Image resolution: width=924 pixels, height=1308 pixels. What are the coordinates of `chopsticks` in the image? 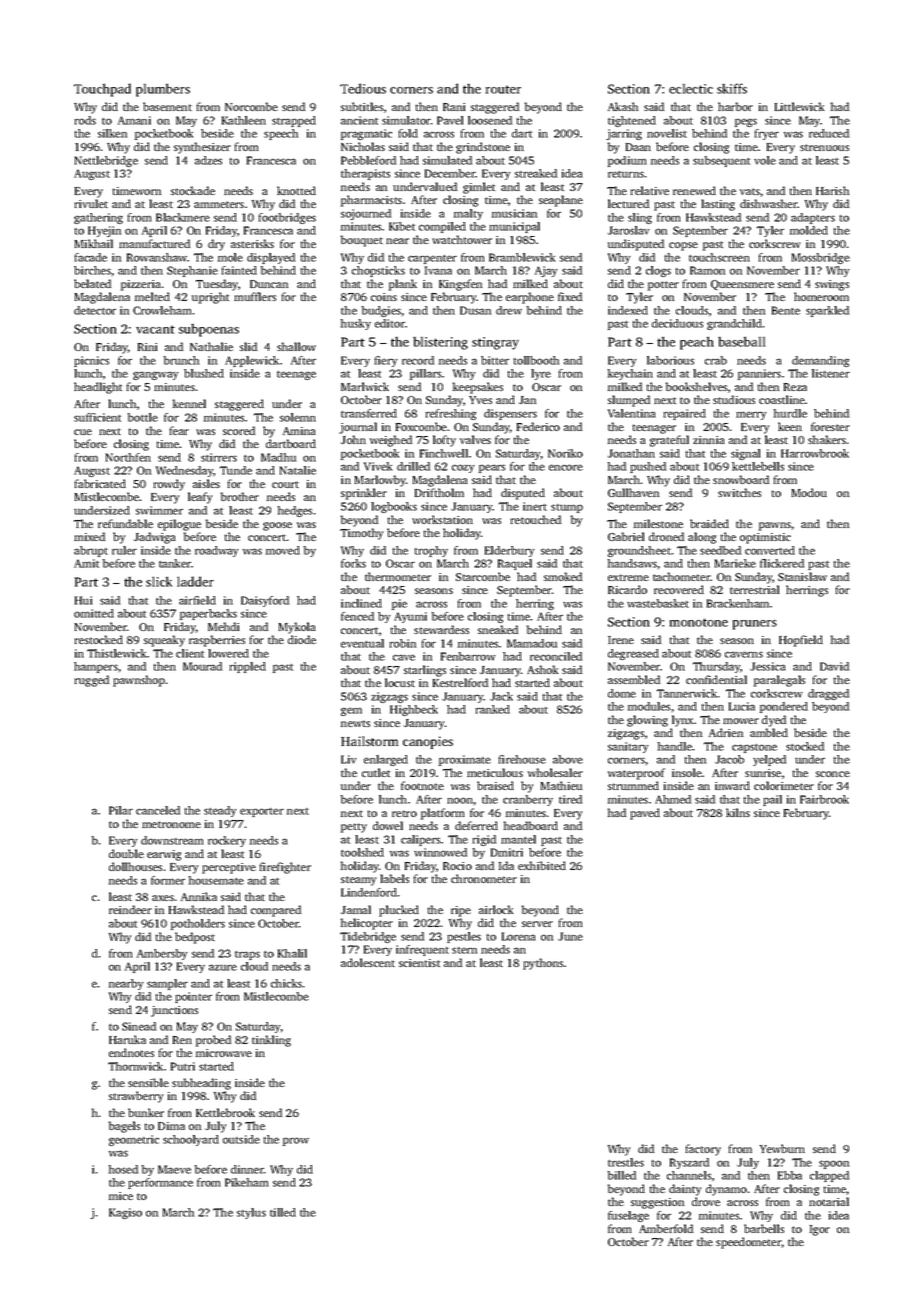 It's located at (378, 271).
